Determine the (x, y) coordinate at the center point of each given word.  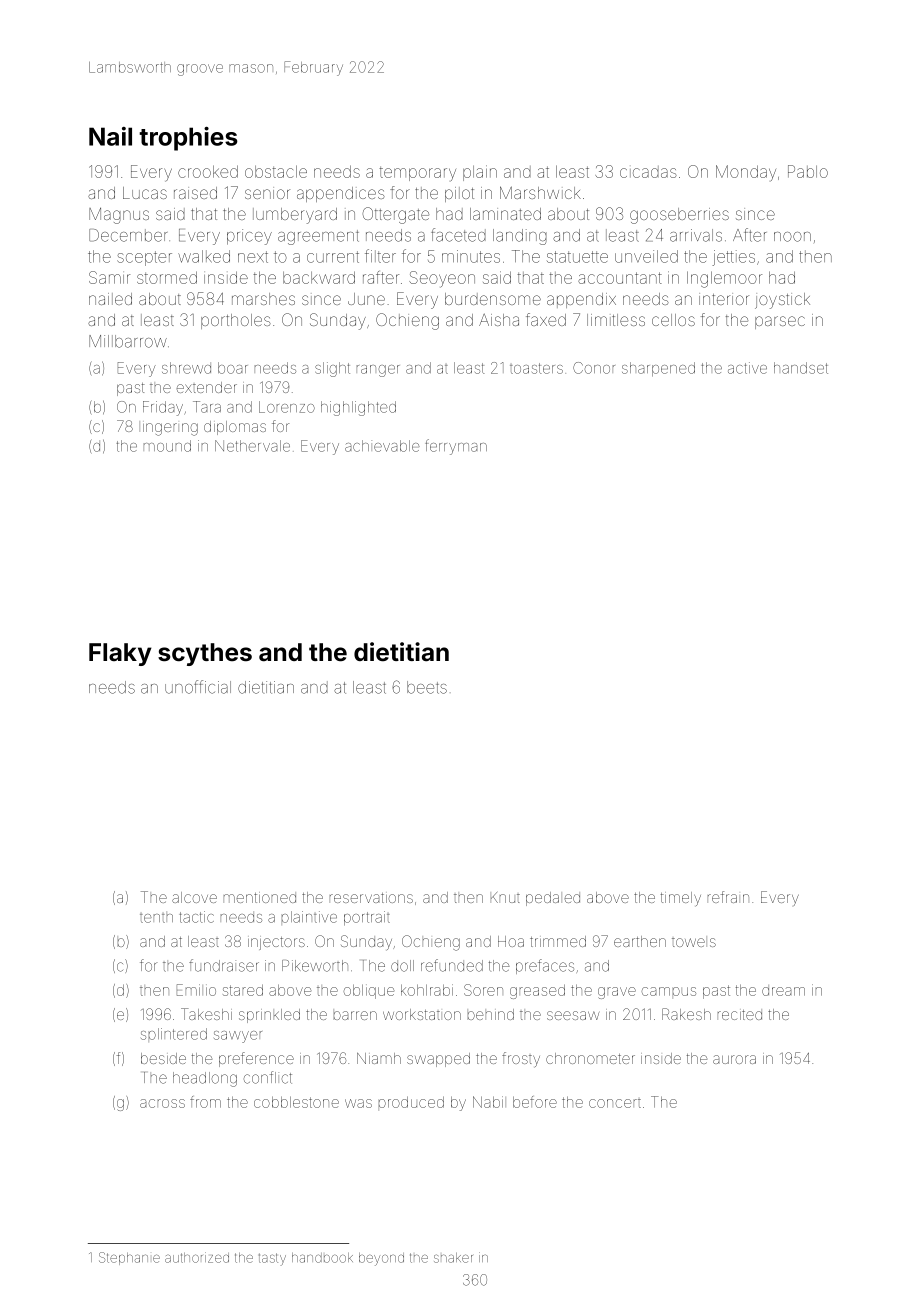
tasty (272, 1259)
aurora (734, 1059)
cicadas (648, 172)
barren (355, 1015)
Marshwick (540, 192)
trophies (188, 139)
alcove (194, 897)
